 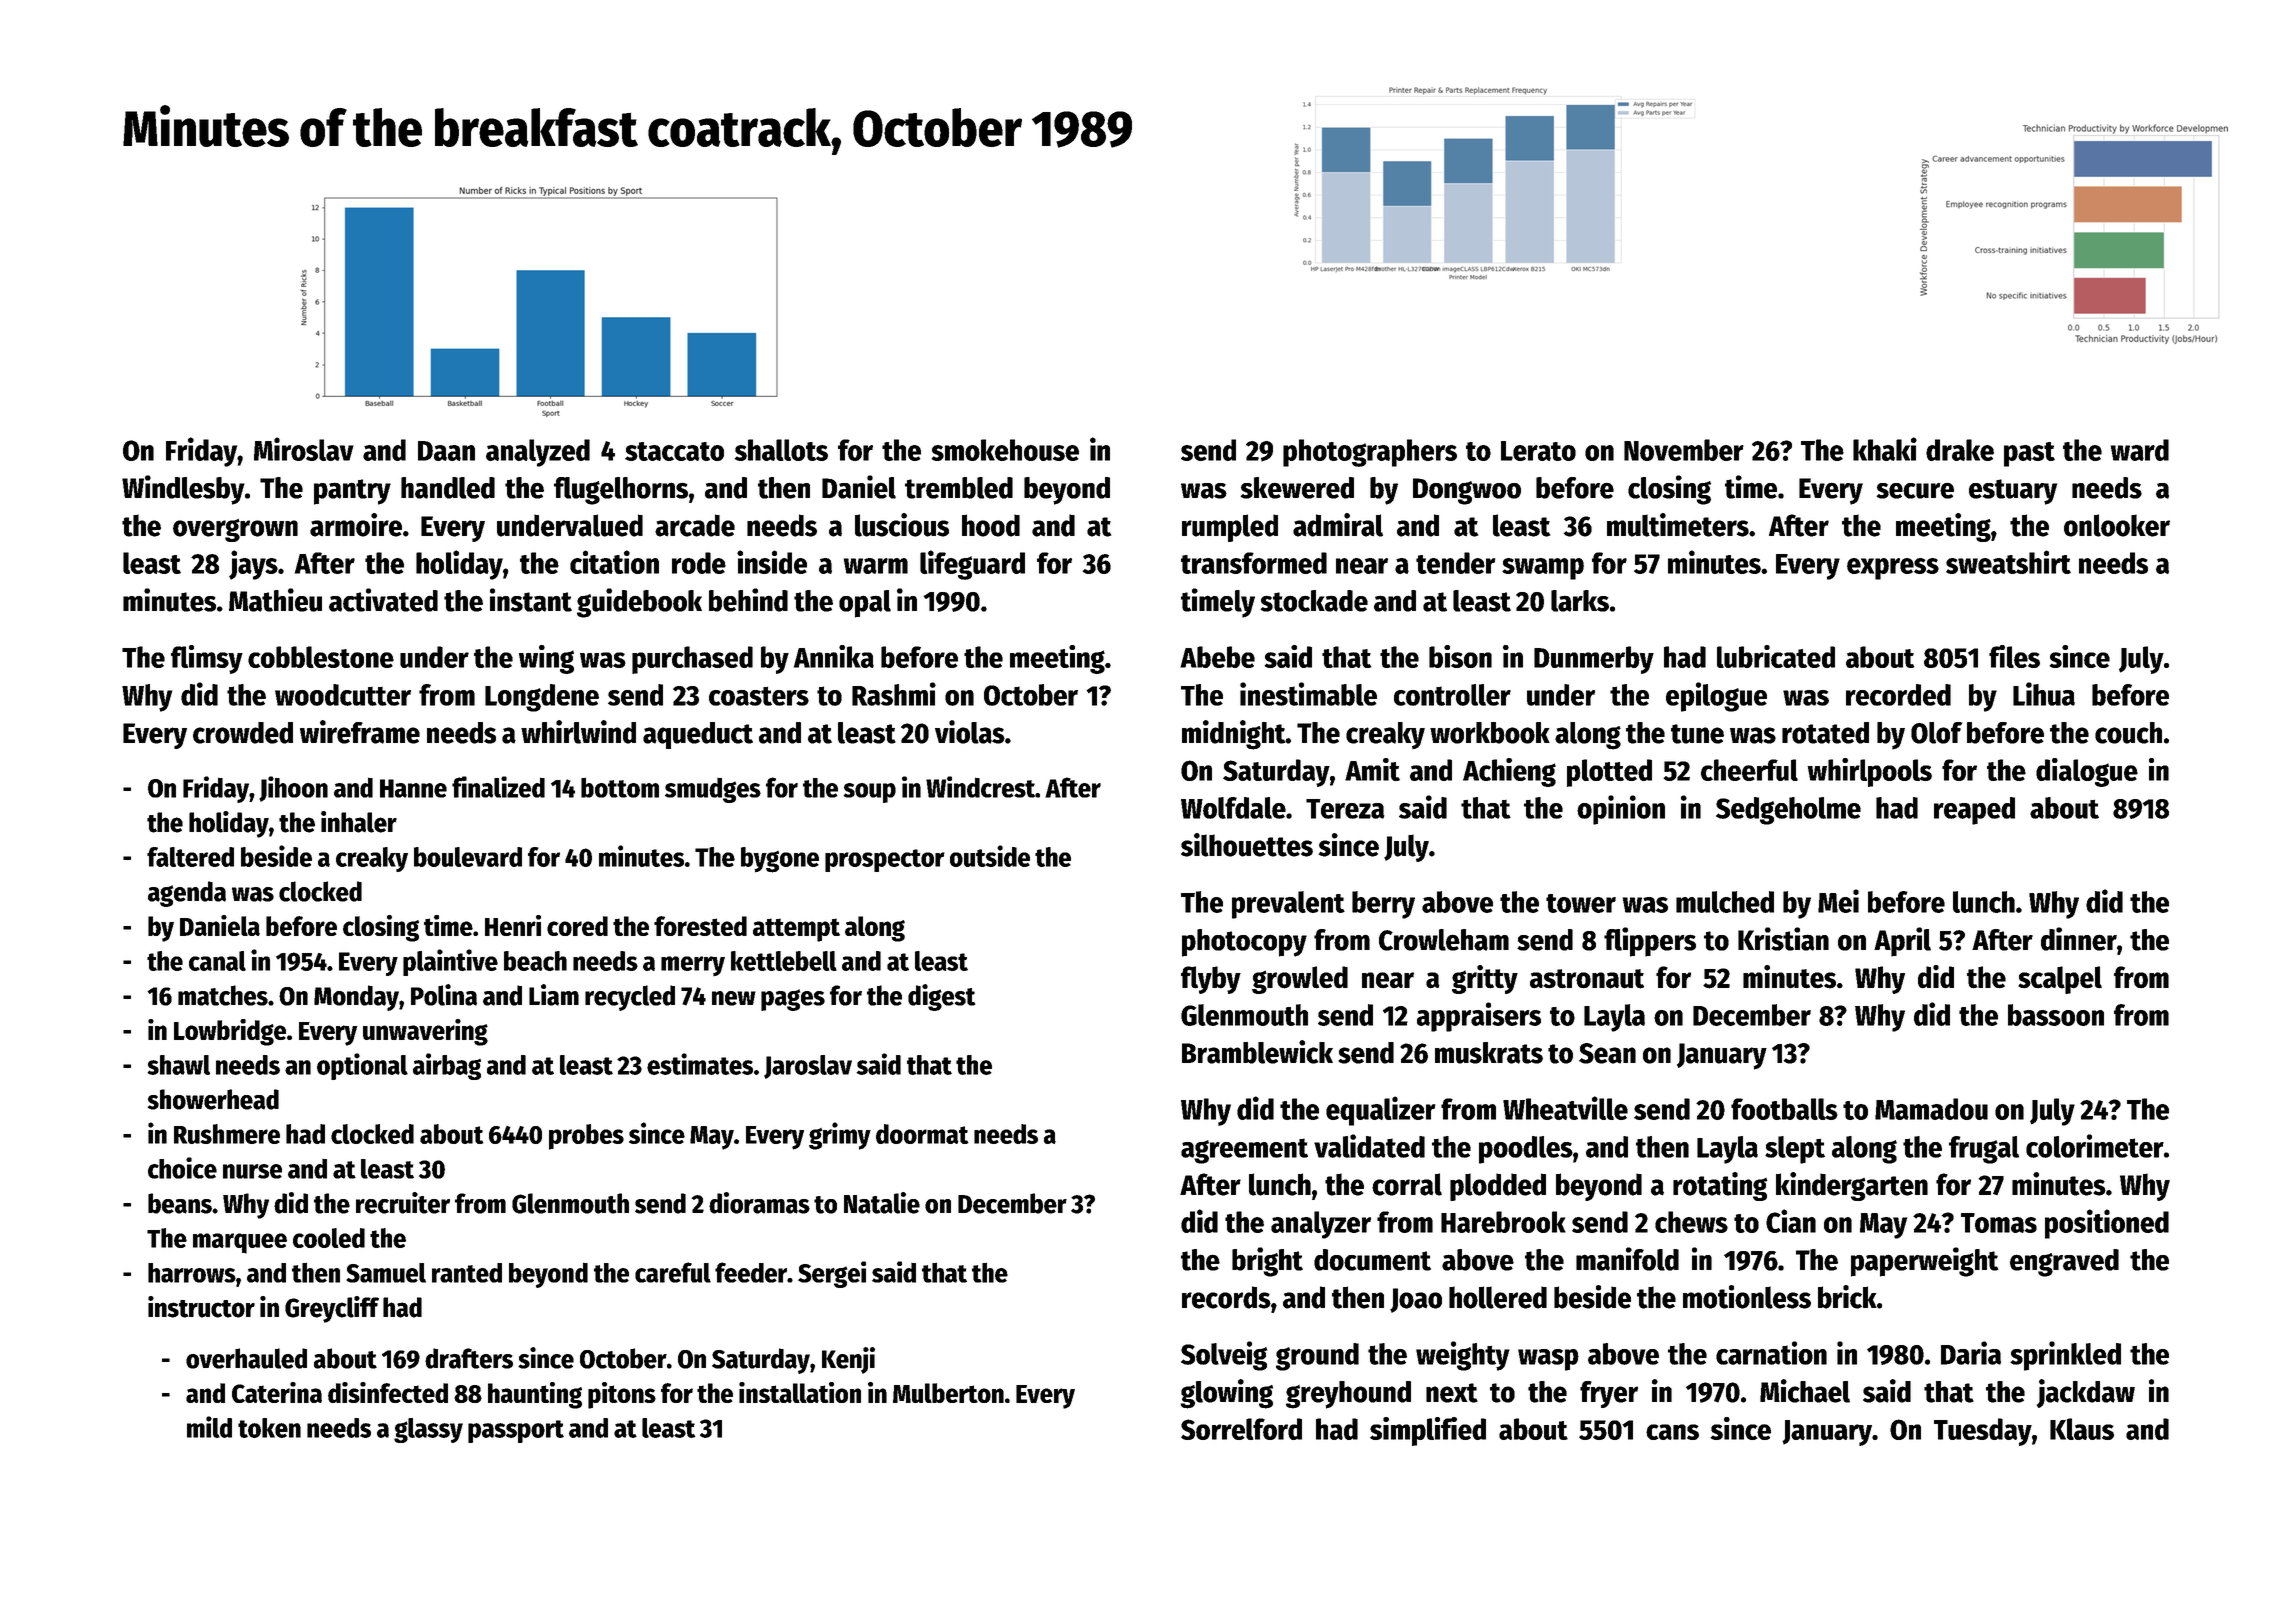 I want to click on slept, so click(x=1795, y=1150).
